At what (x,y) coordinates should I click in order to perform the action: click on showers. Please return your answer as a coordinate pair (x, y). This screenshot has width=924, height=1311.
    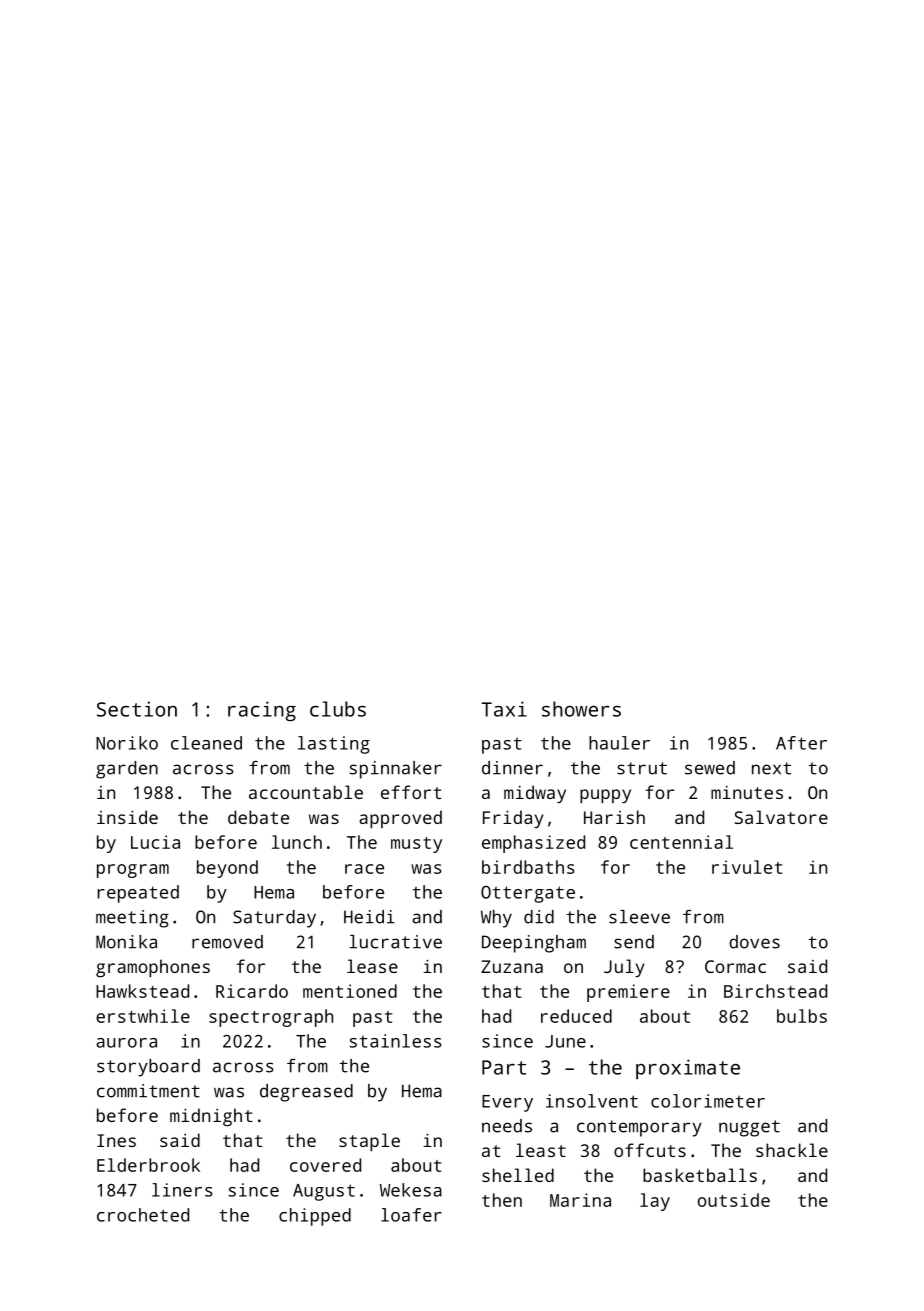
    Looking at the image, I should click on (581, 709).
